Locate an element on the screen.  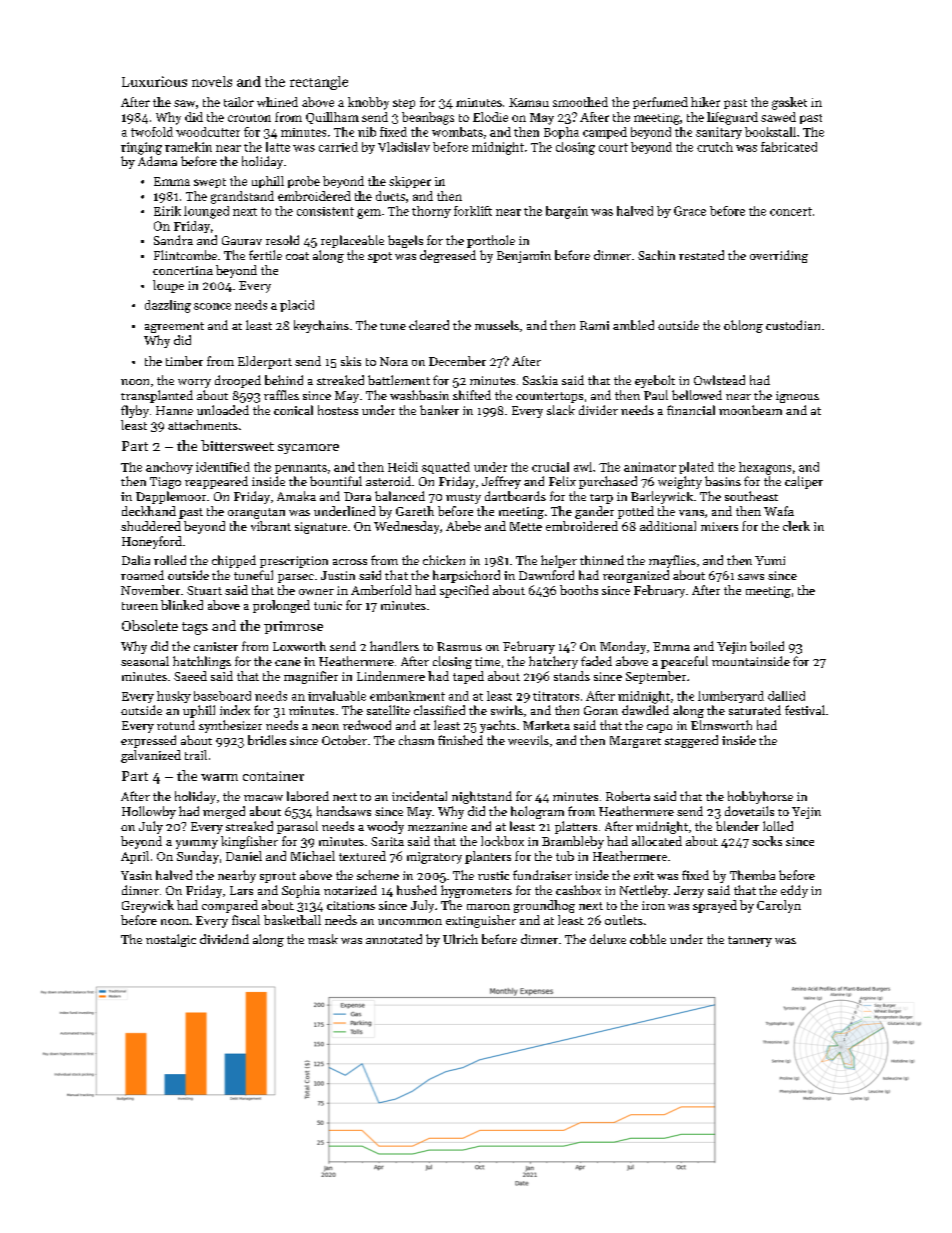
Amberfold is located at coordinates (381, 590).
